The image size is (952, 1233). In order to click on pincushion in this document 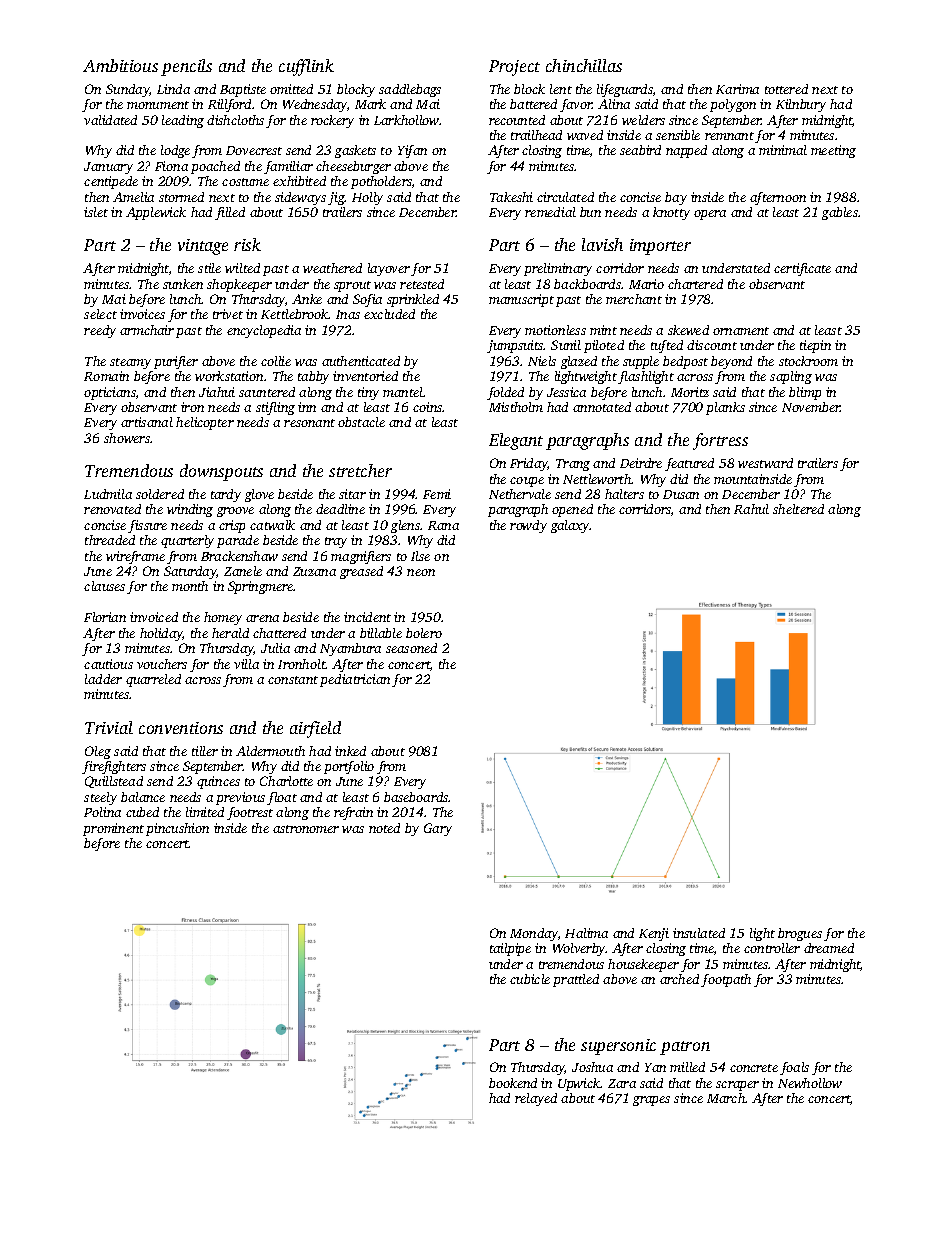, I will do `click(177, 829)`.
